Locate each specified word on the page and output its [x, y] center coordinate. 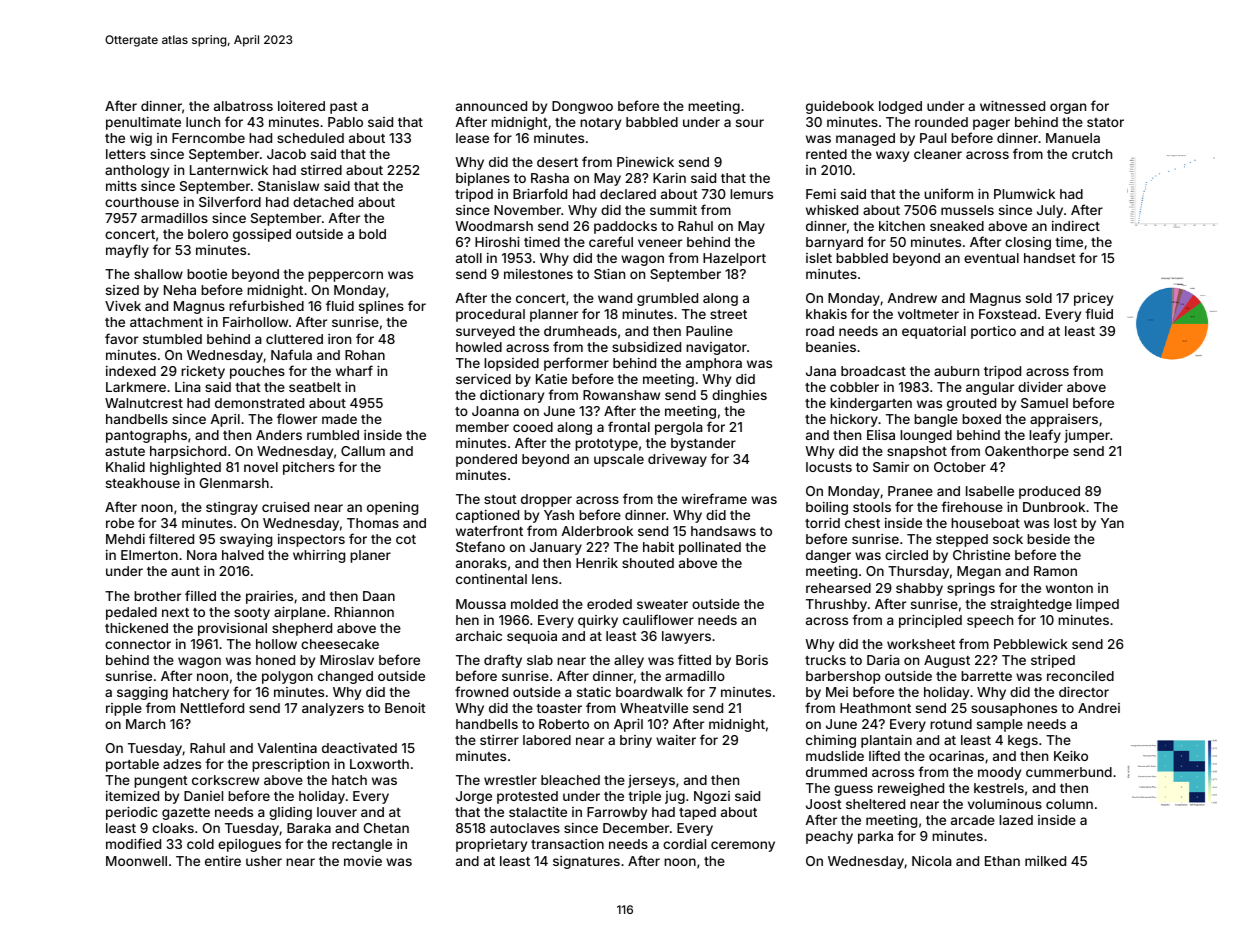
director [1084, 692]
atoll [469, 258]
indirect [1076, 226]
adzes [182, 764]
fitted [694, 659]
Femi [821, 194]
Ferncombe [208, 138]
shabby [919, 589]
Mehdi [125, 539]
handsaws [723, 531]
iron [339, 339]
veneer [660, 243]
